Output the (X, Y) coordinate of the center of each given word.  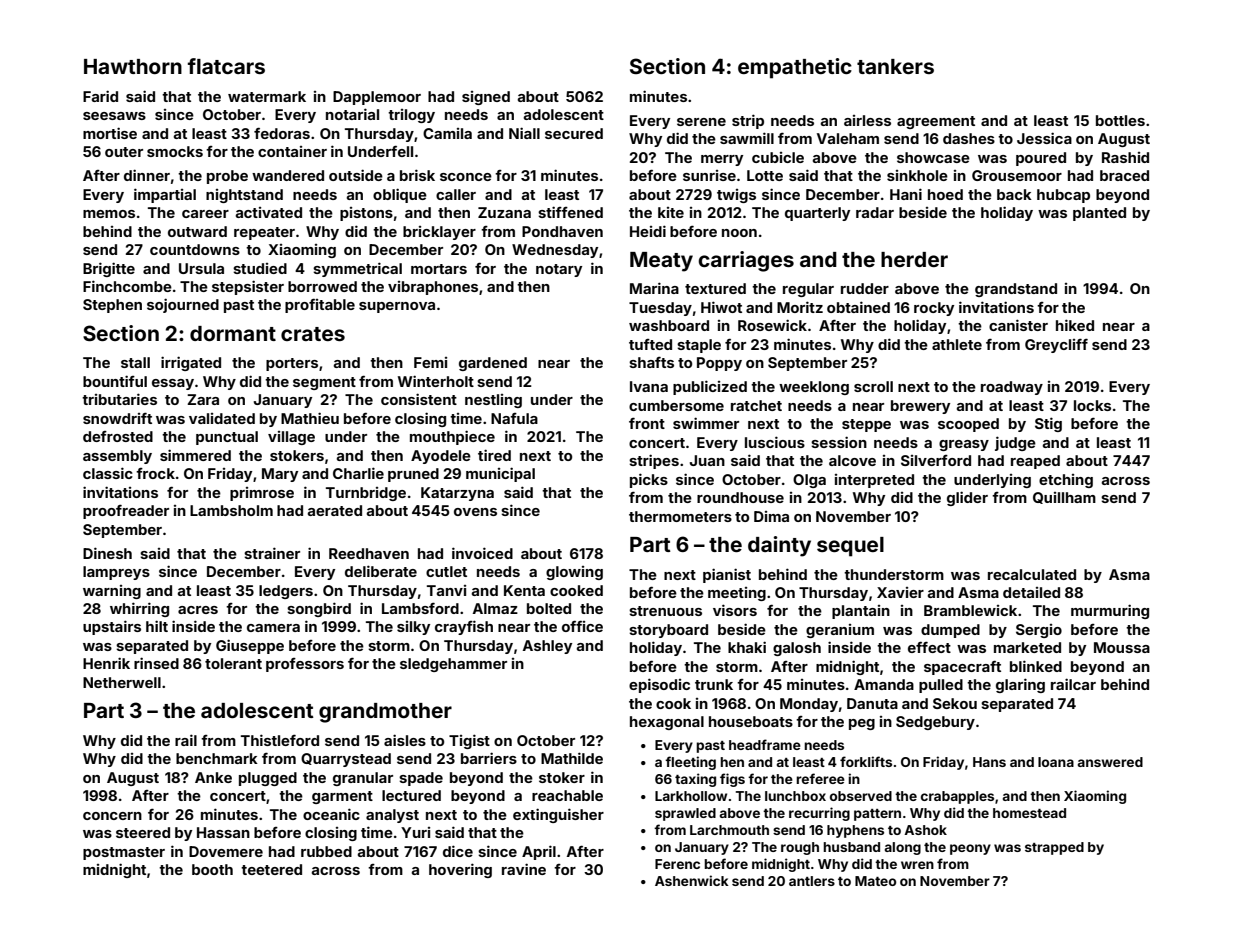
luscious (775, 442)
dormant (233, 333)
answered (1110, 762)
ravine (524, 869)
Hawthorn (133, 66)
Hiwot (721, 307)
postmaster (124, 853)
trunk (714, 684)
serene (701, 122)
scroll (873, 386)
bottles (1120, 120)
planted (1099, 214)
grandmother (385, 713)
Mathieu (310, 418)
